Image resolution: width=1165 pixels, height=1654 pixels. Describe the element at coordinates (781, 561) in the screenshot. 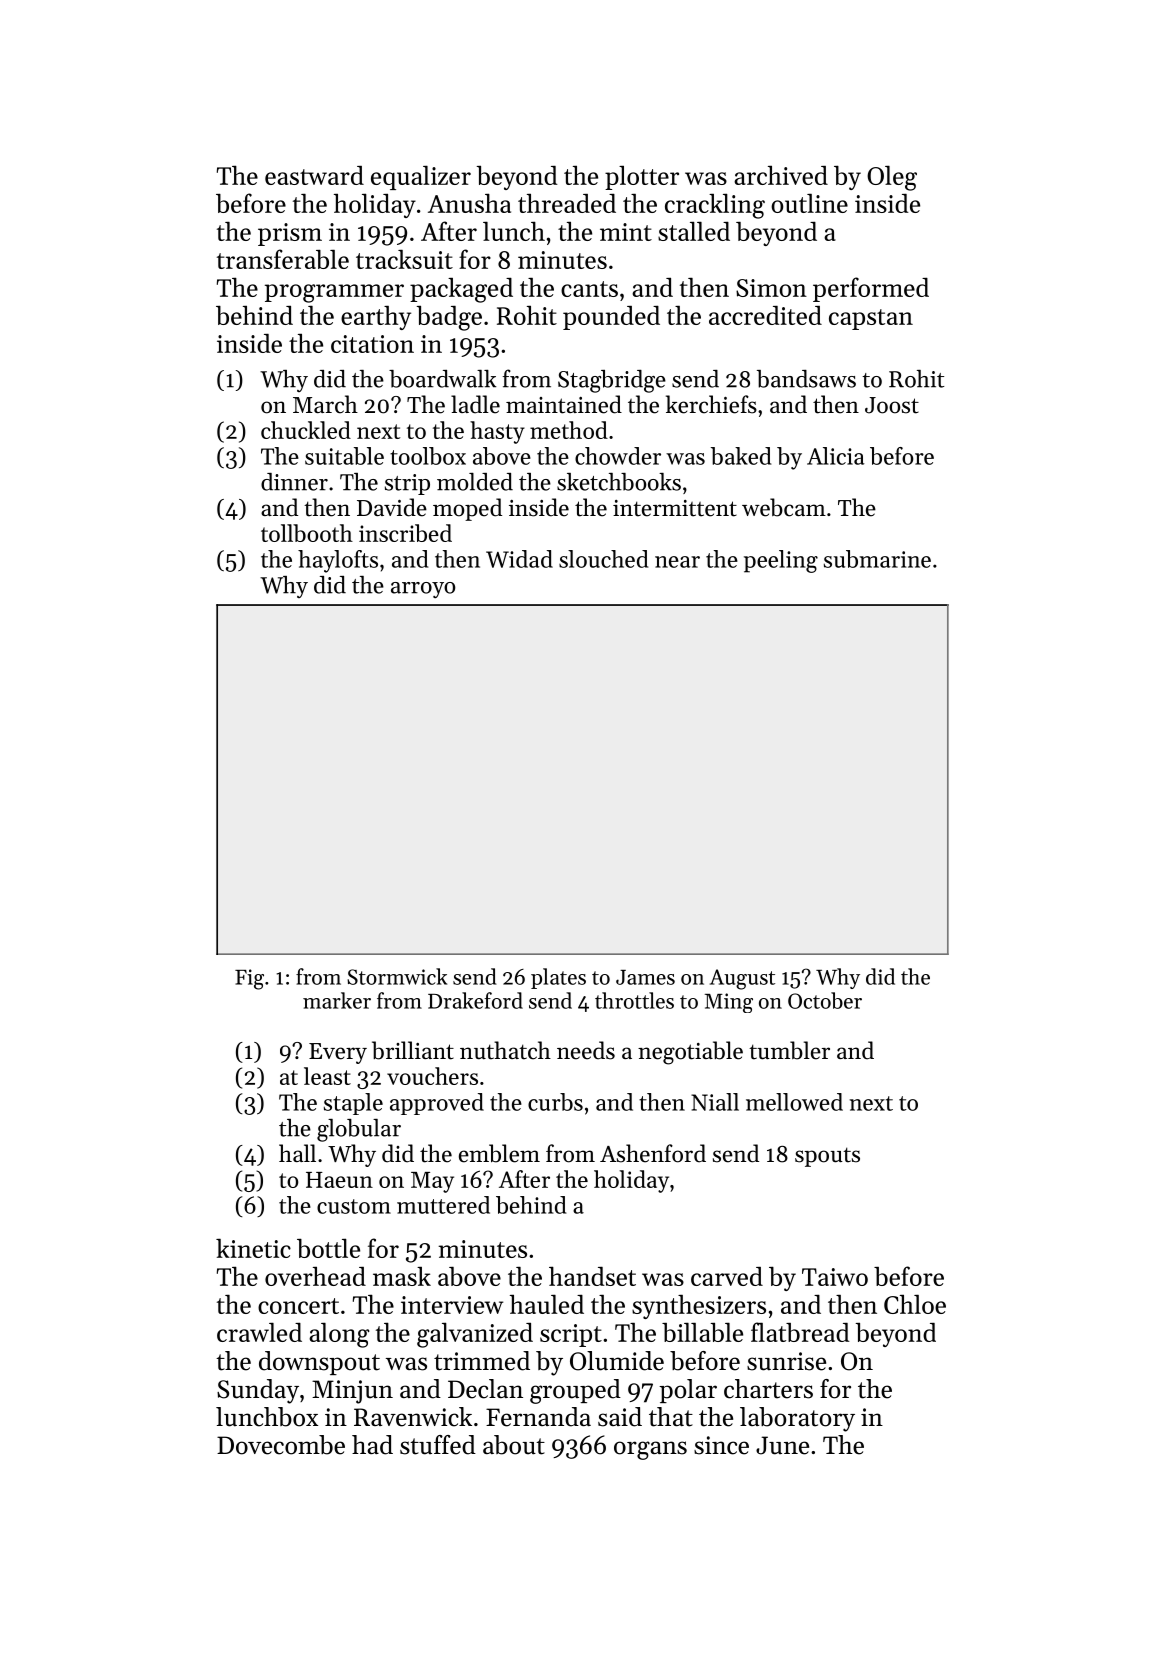

I see `peeling` at that location.
